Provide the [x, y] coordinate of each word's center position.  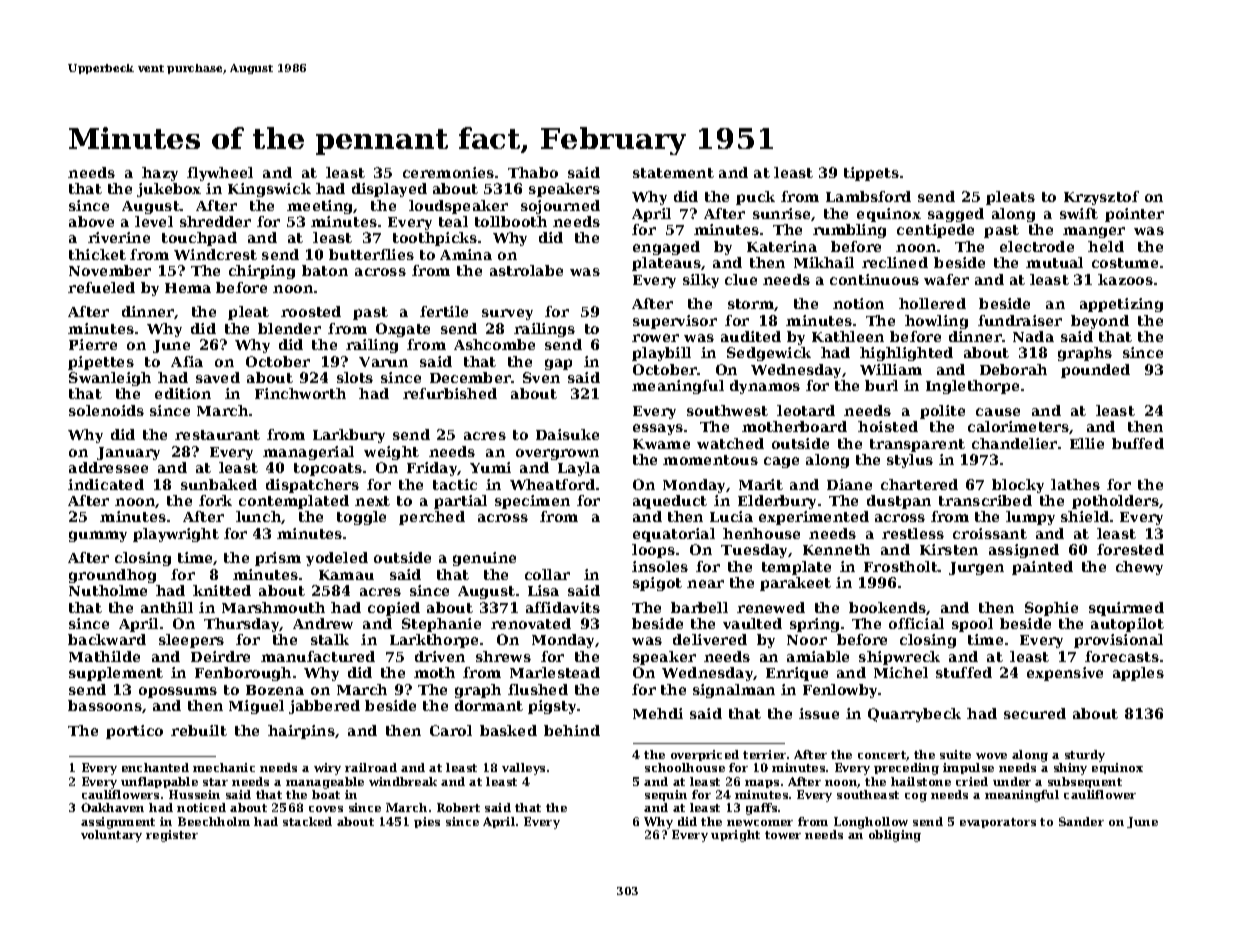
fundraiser [1020, 320]
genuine [484, 559]
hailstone [921, 781]
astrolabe [526, 270]
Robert [458, 807]
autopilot [1127, 625]
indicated [106, 484]
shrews [503, 656]
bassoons [105, 705]
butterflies [371, 254]
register [172, 836]
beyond [1100, 322]
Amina [466, 254]
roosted [311, 311]
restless [913, 533]
